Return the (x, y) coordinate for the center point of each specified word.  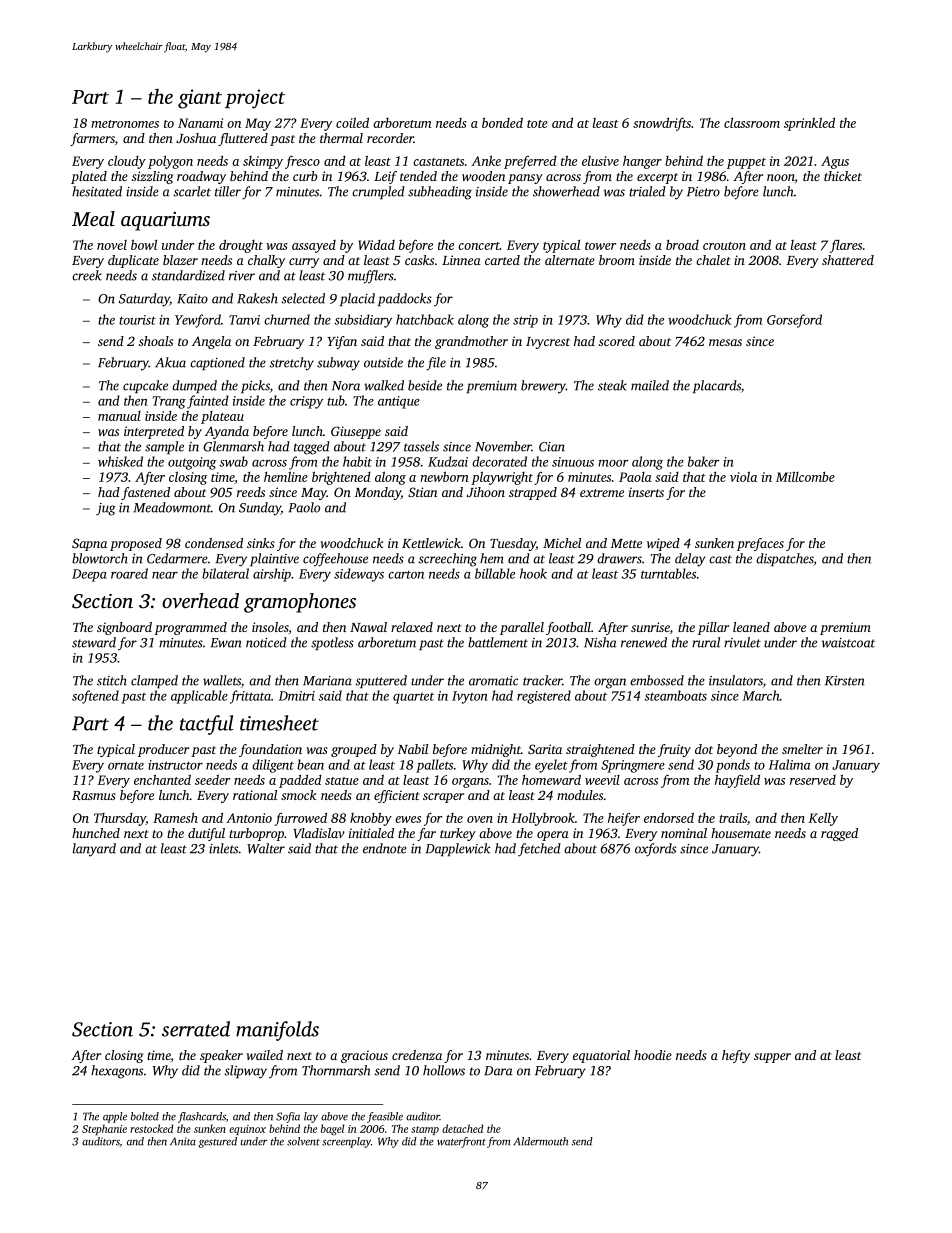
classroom (752, 123)
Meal (93, 218)
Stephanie (104, 1129)
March (761, 695)
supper (772, 1058)
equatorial (601, 1056)
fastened (145, 493)
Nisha (600, 642)
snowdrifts (662, 124)
